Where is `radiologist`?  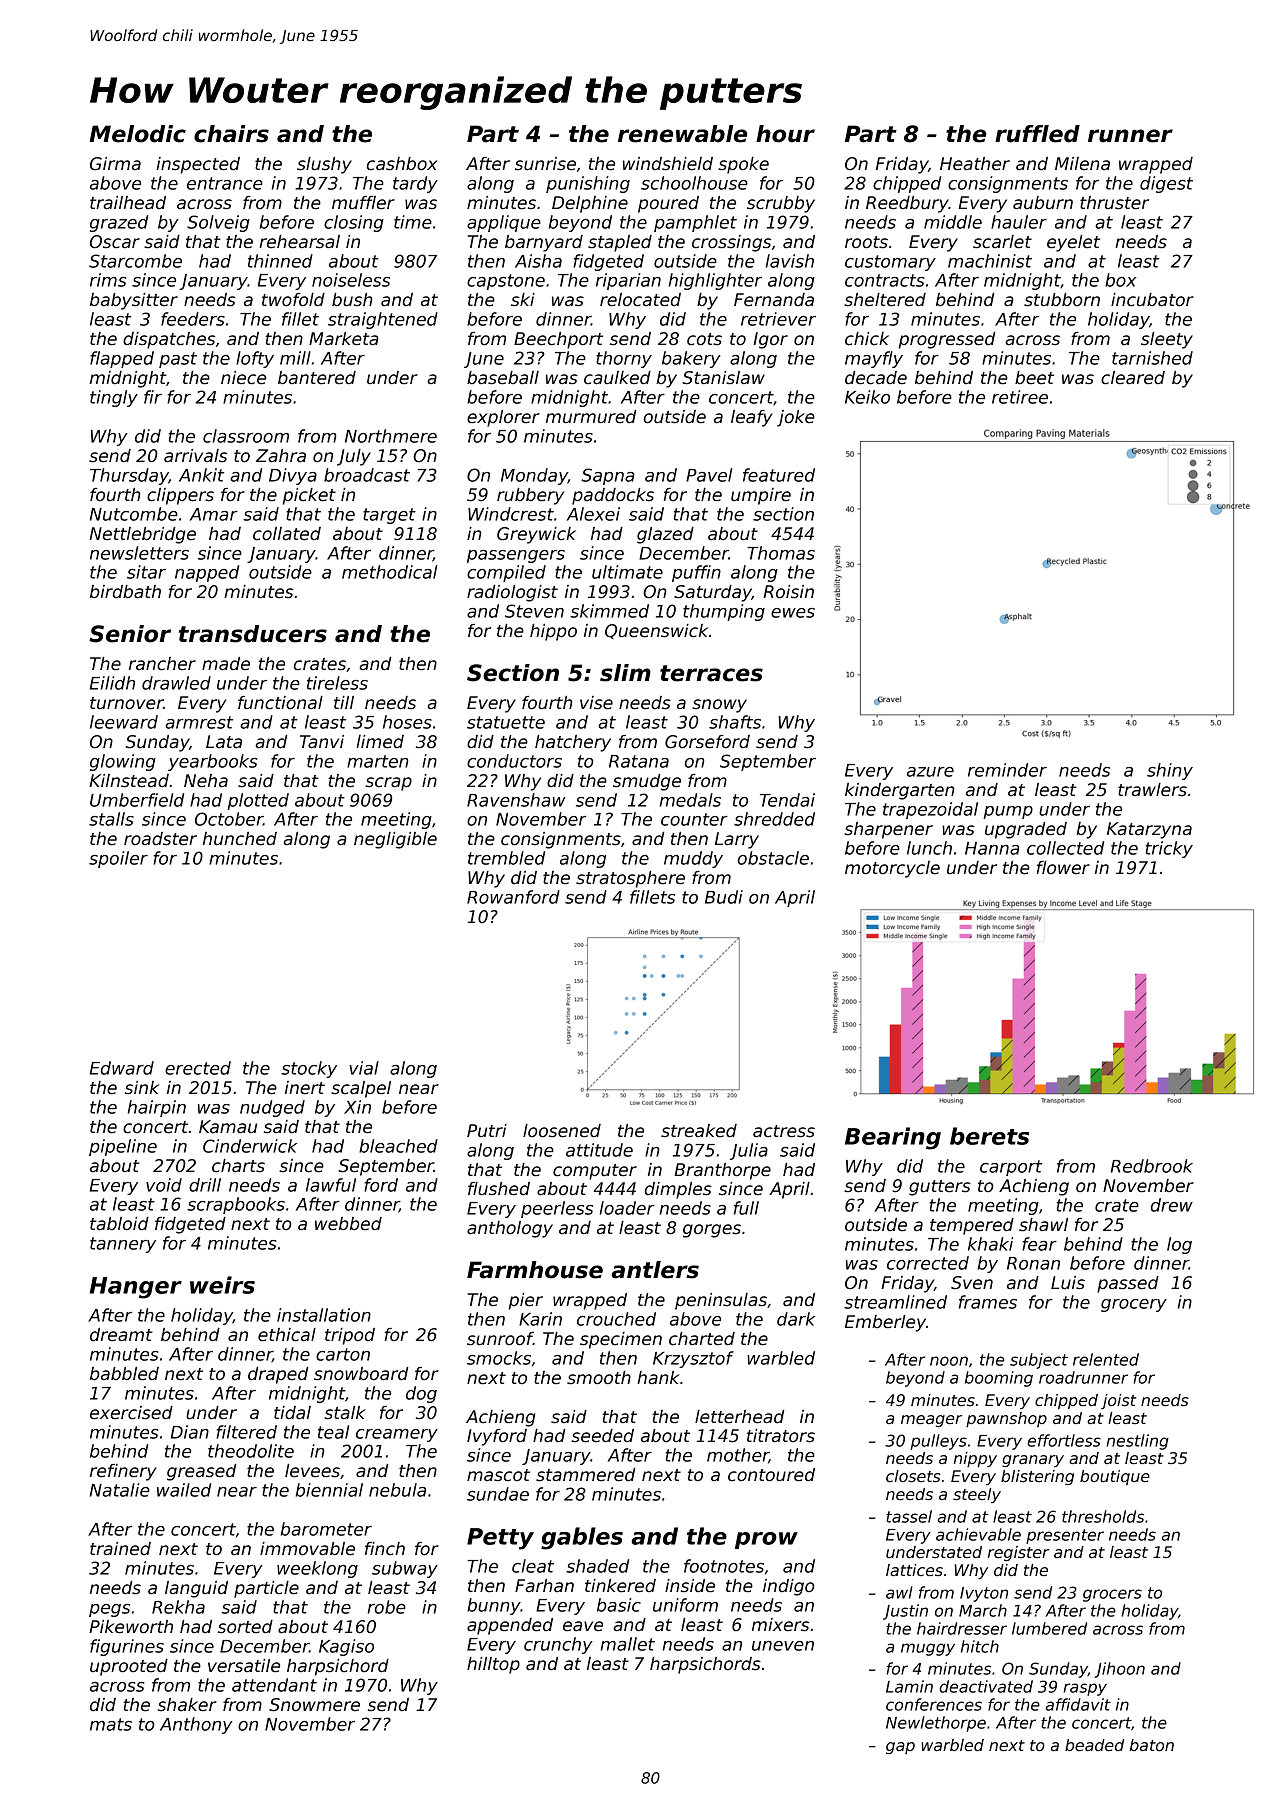
radiologist is located at coordinates (512, 593).
